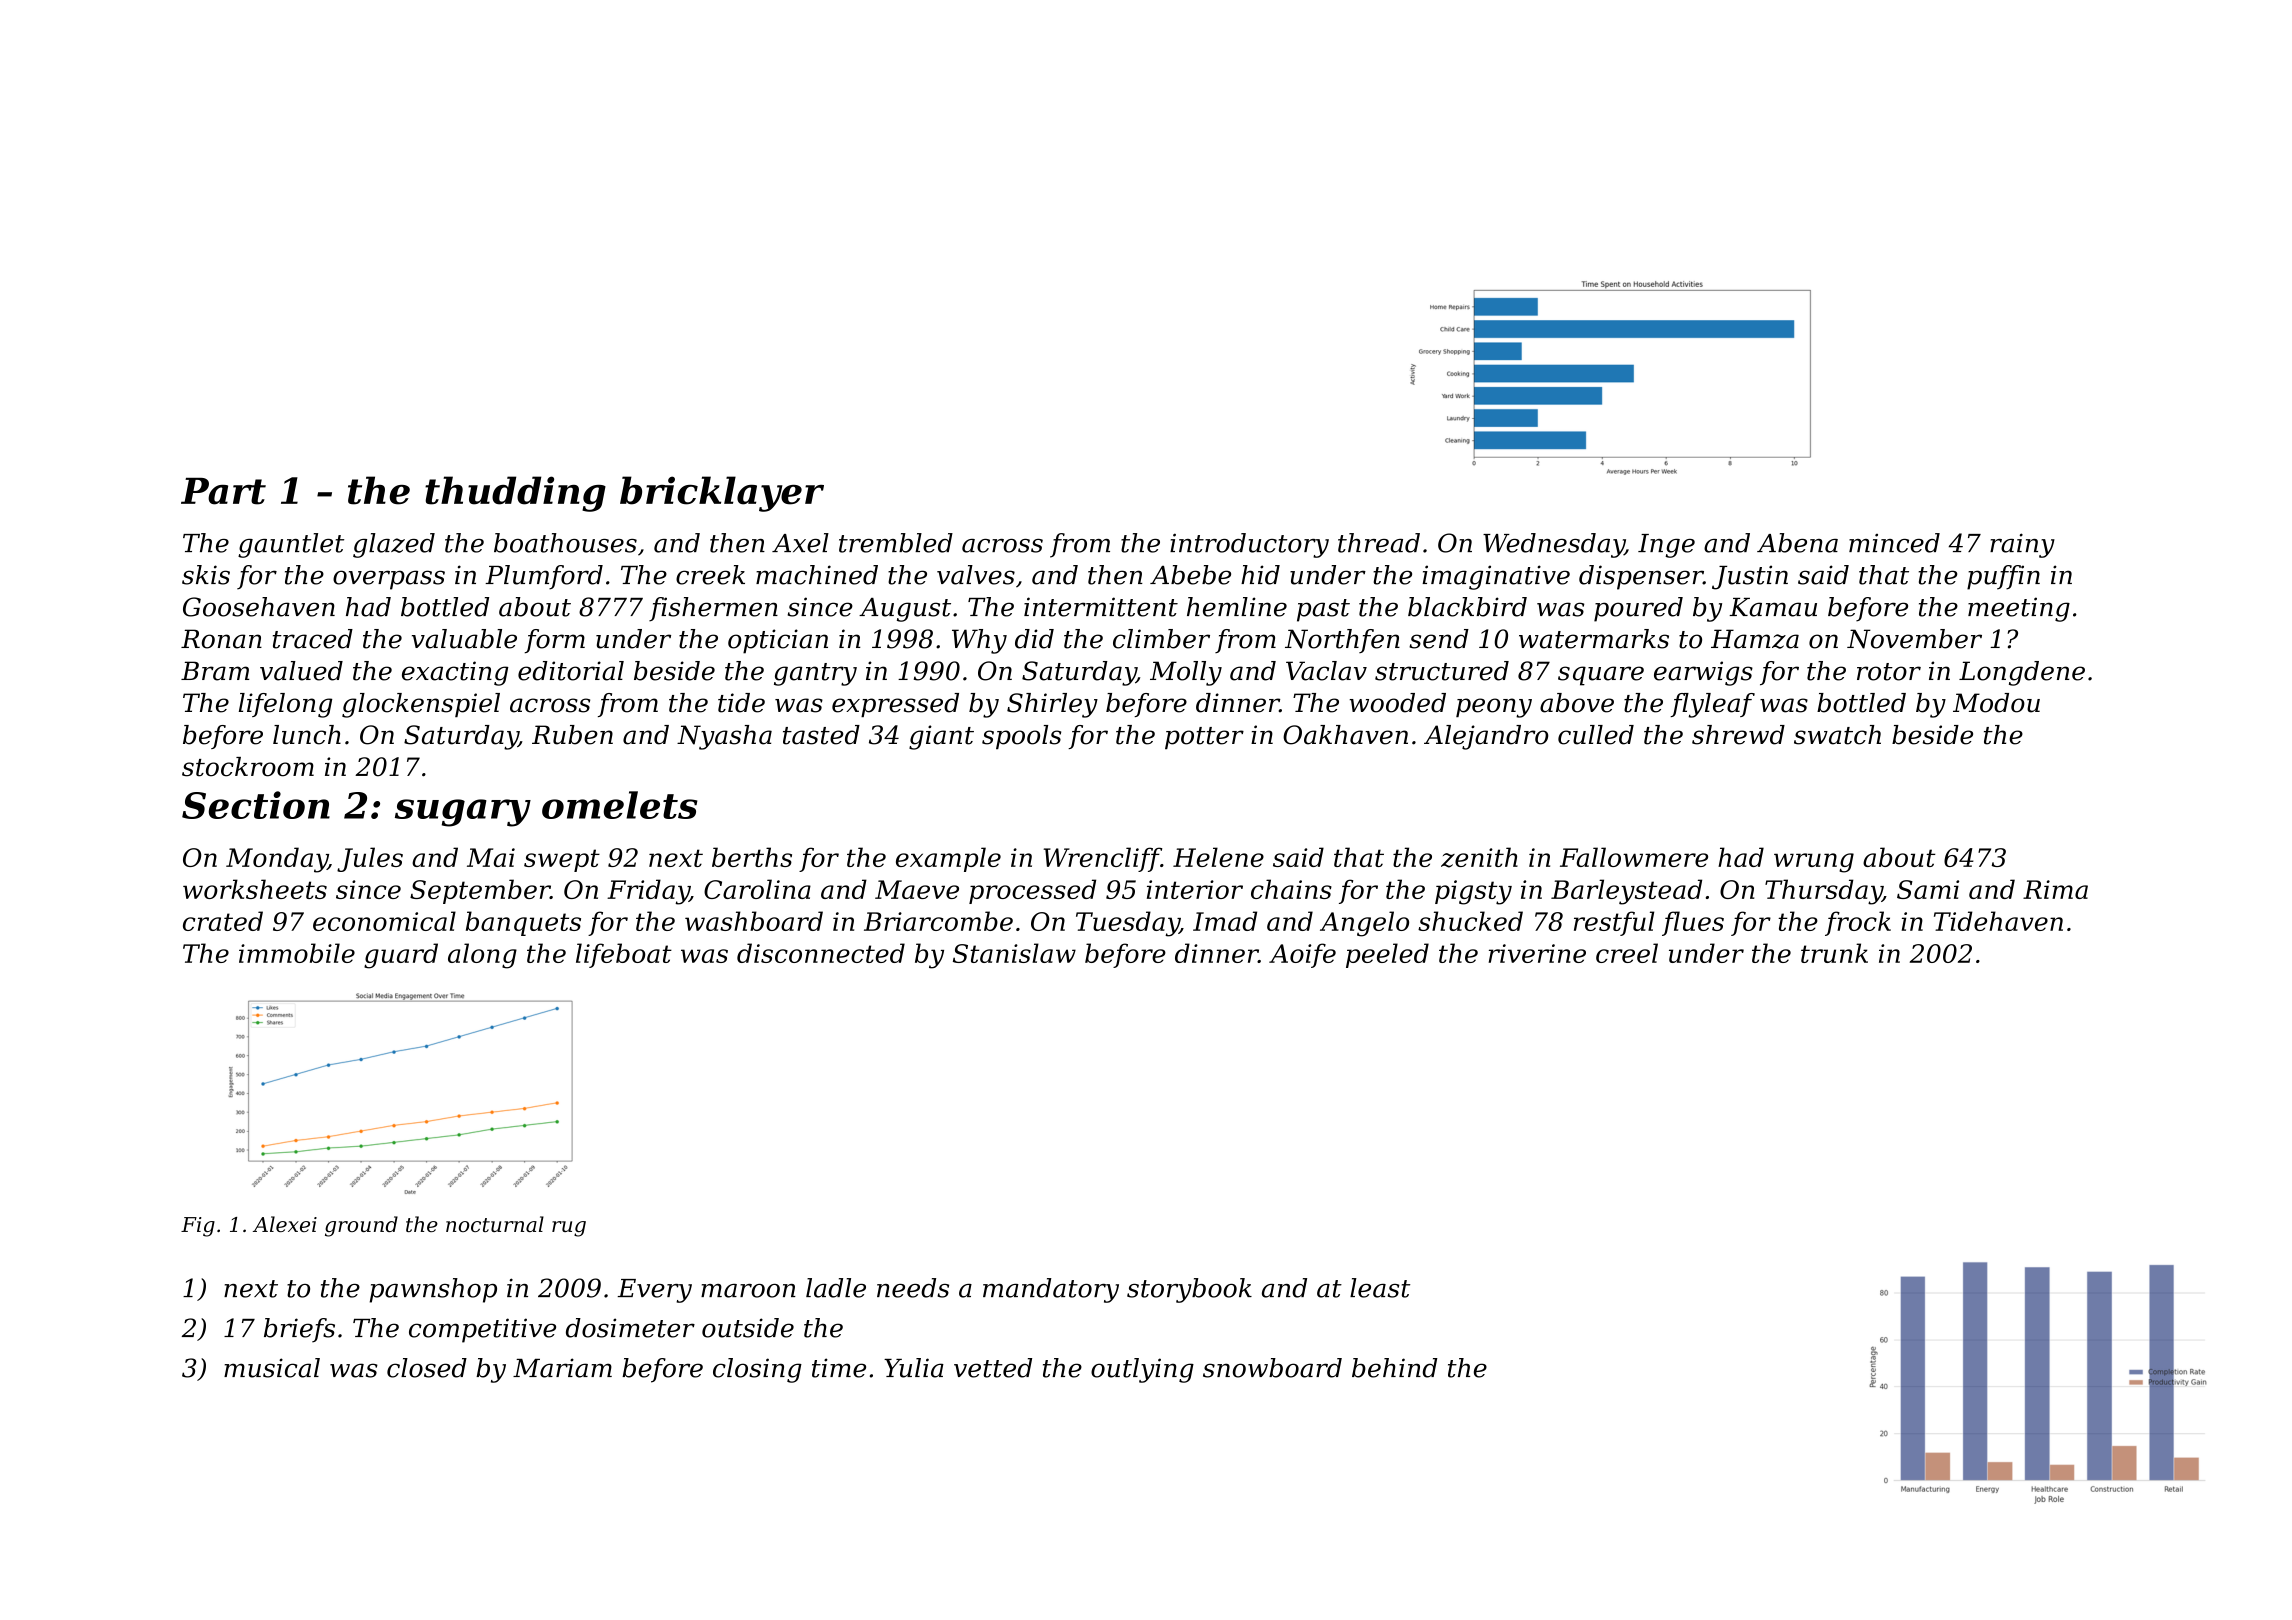 The image size is (2292, 1620). What do you see at coordinates (1190, 575) in the page?
I see `Abebe` at bounding box center [1190, 575].
